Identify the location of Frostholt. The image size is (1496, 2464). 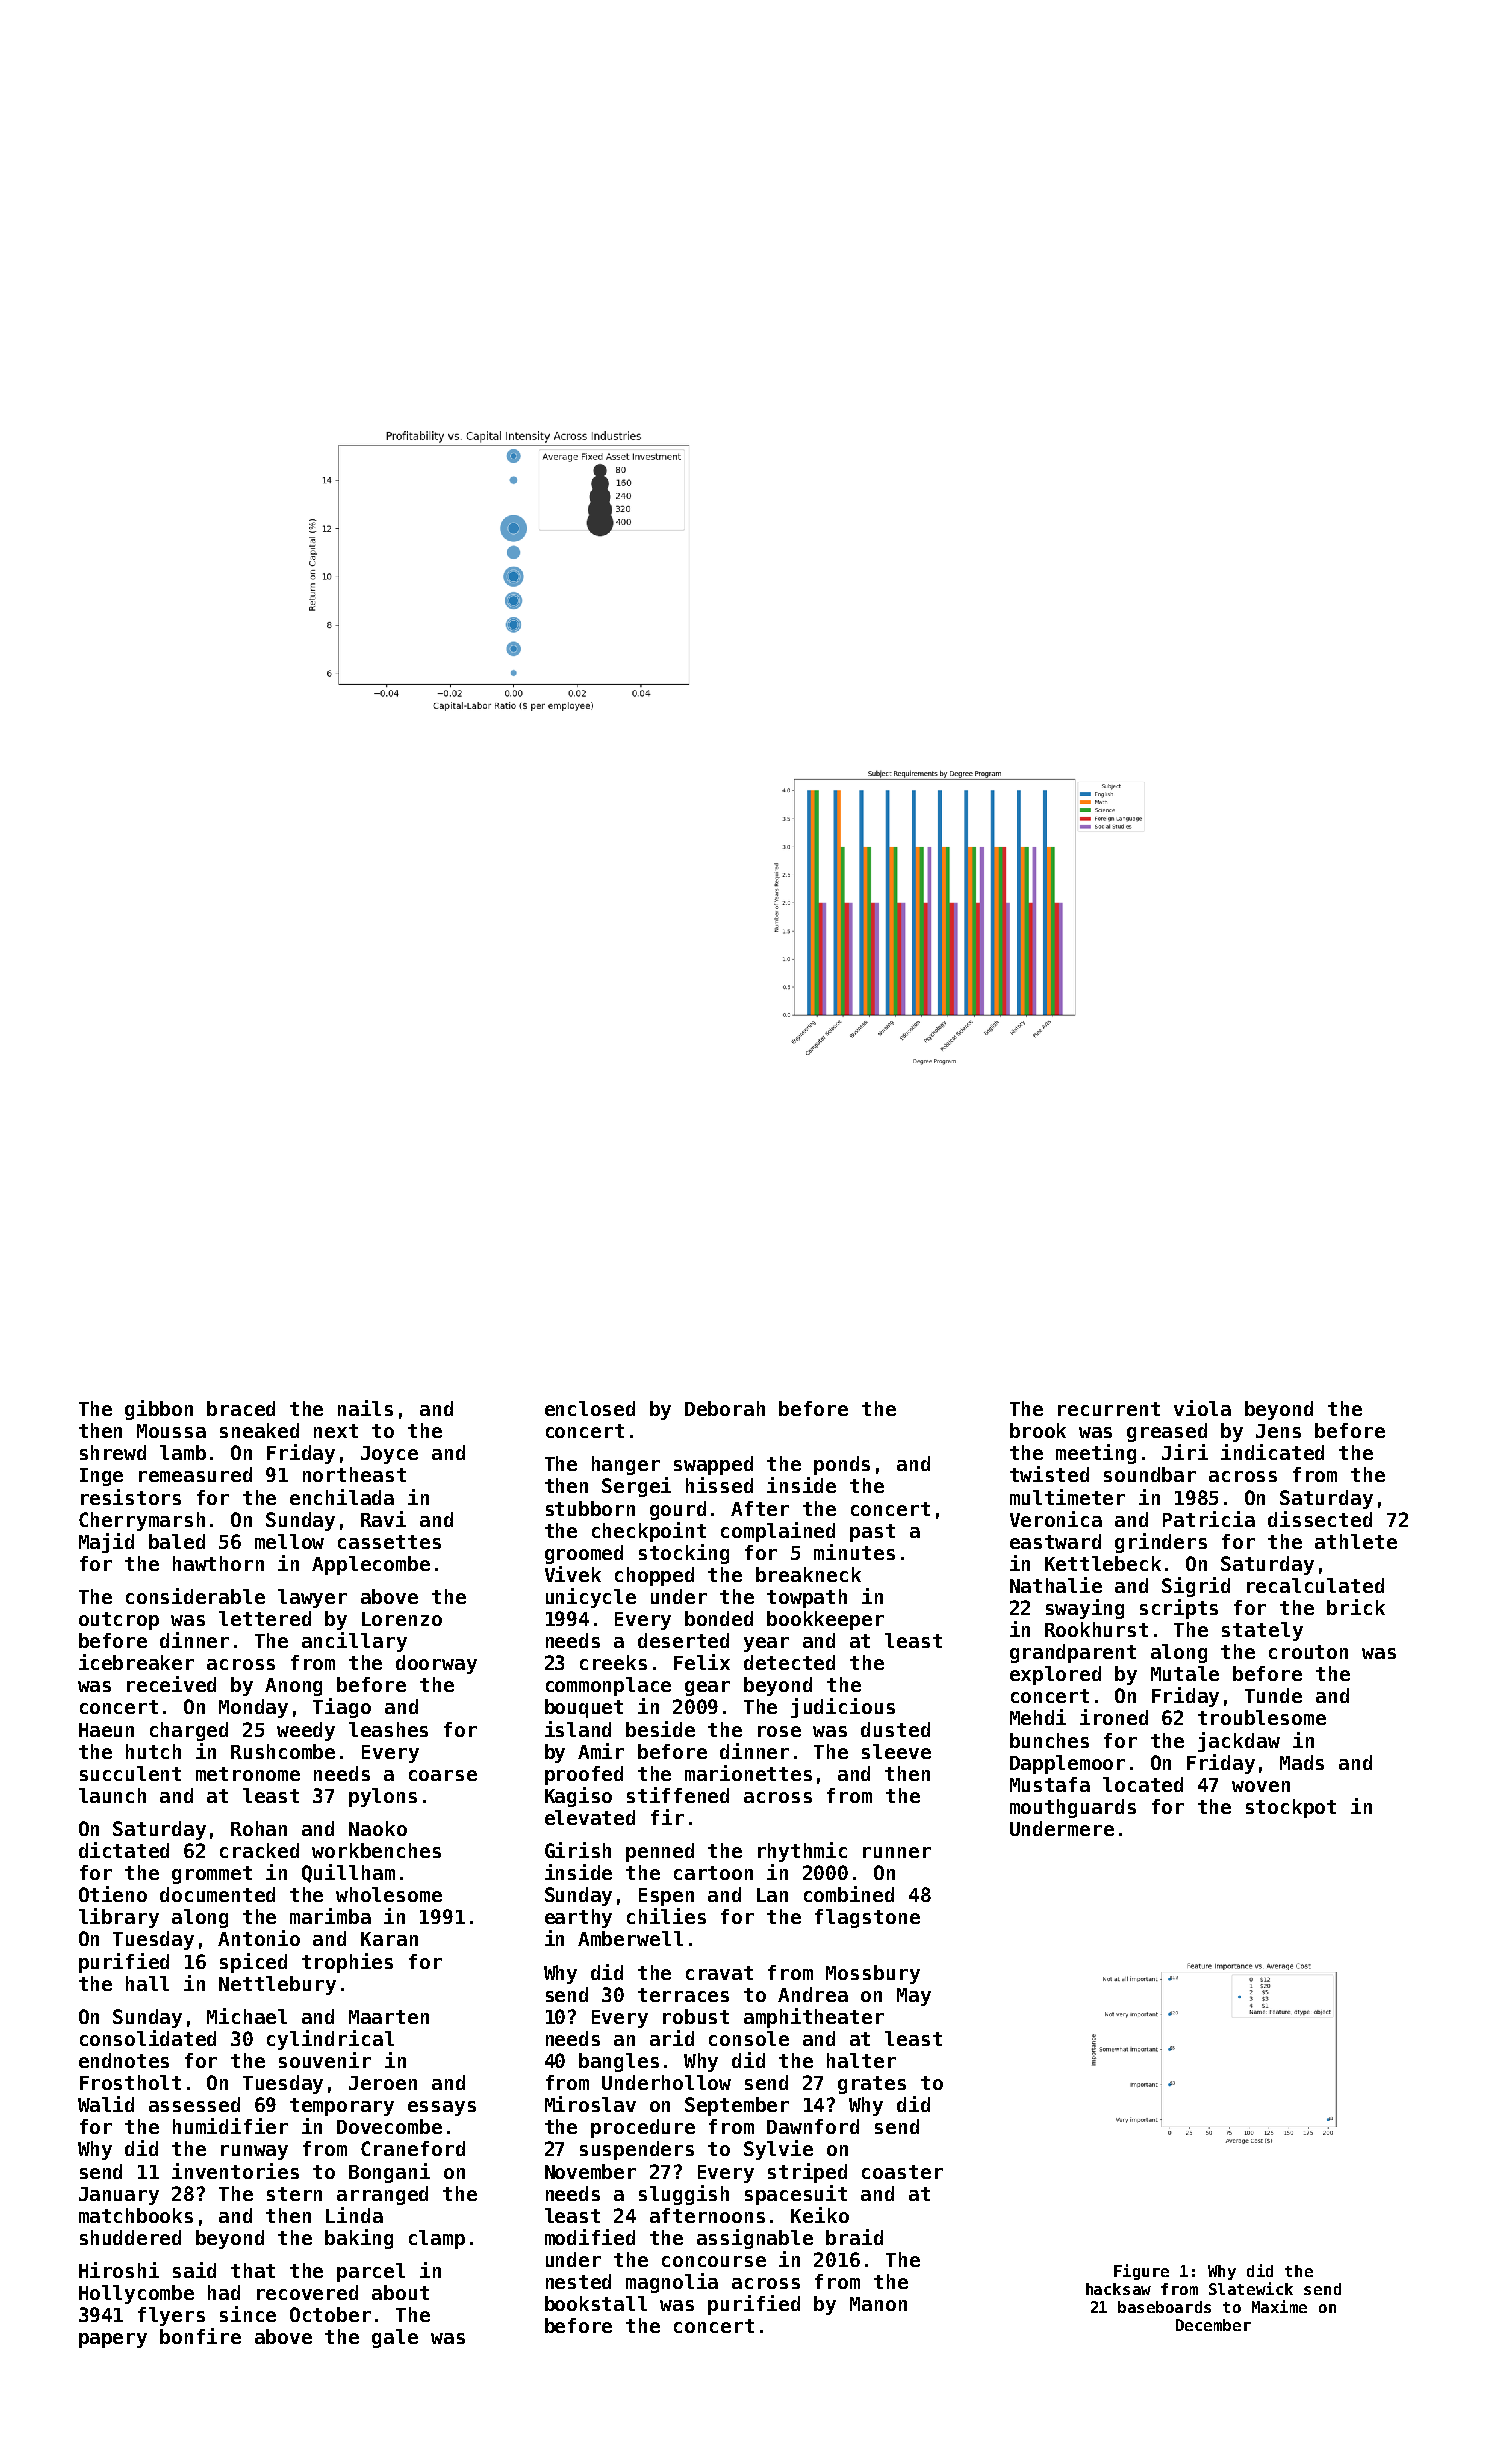
(130, 2082).
